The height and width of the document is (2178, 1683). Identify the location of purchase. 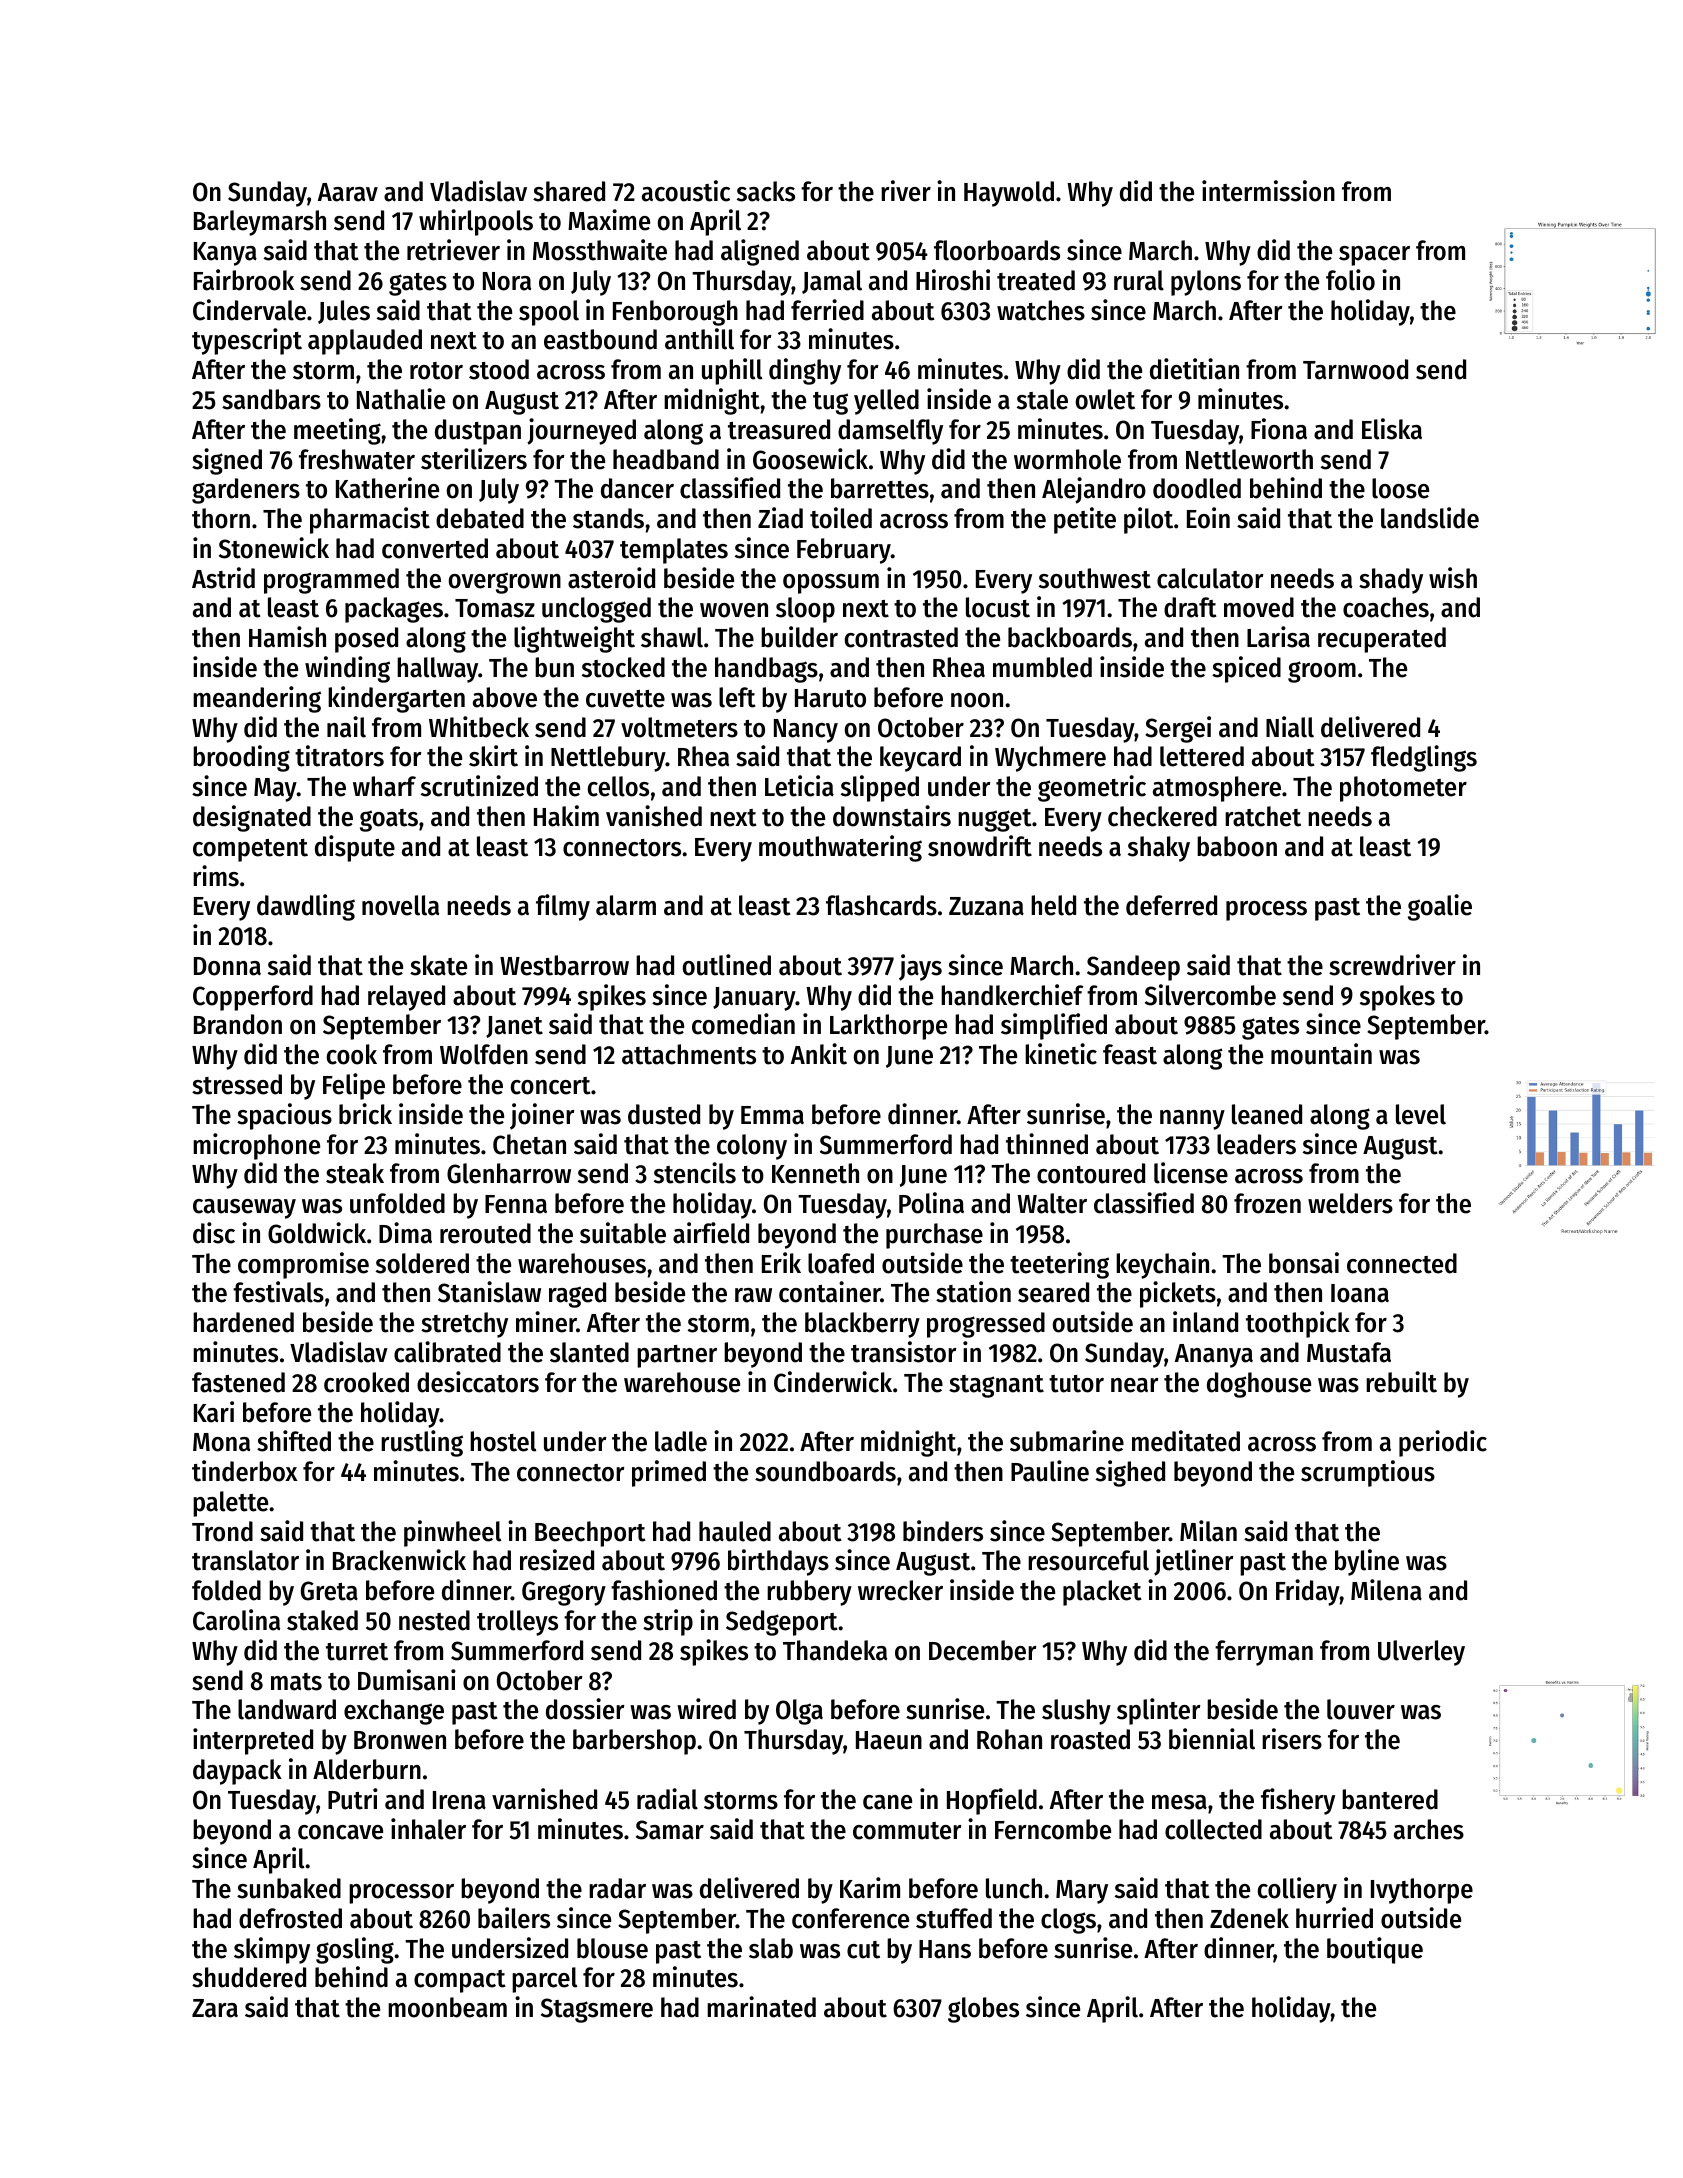
(934, 1236).
